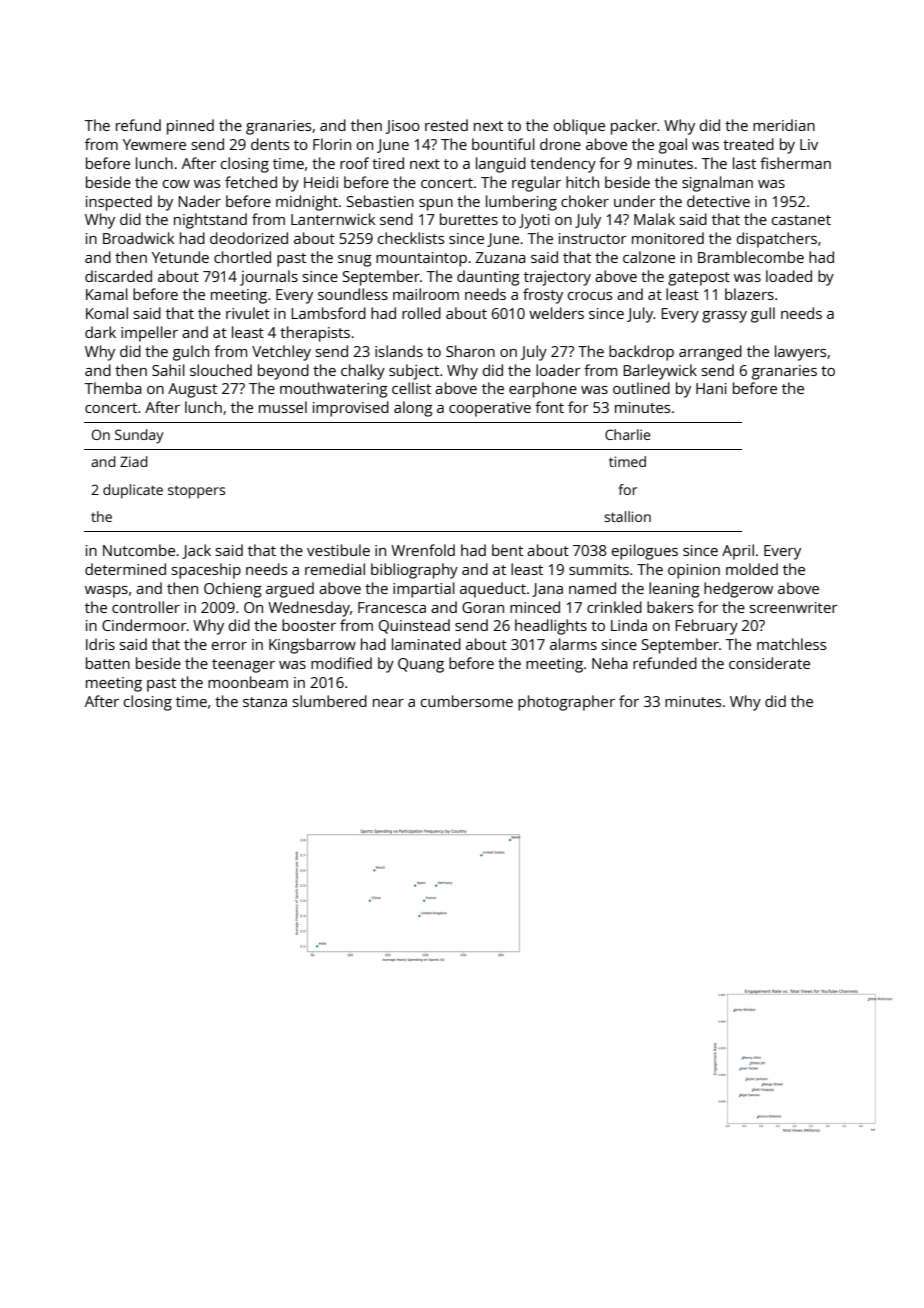  I want to click on mountaintop, so click(421, 259).
